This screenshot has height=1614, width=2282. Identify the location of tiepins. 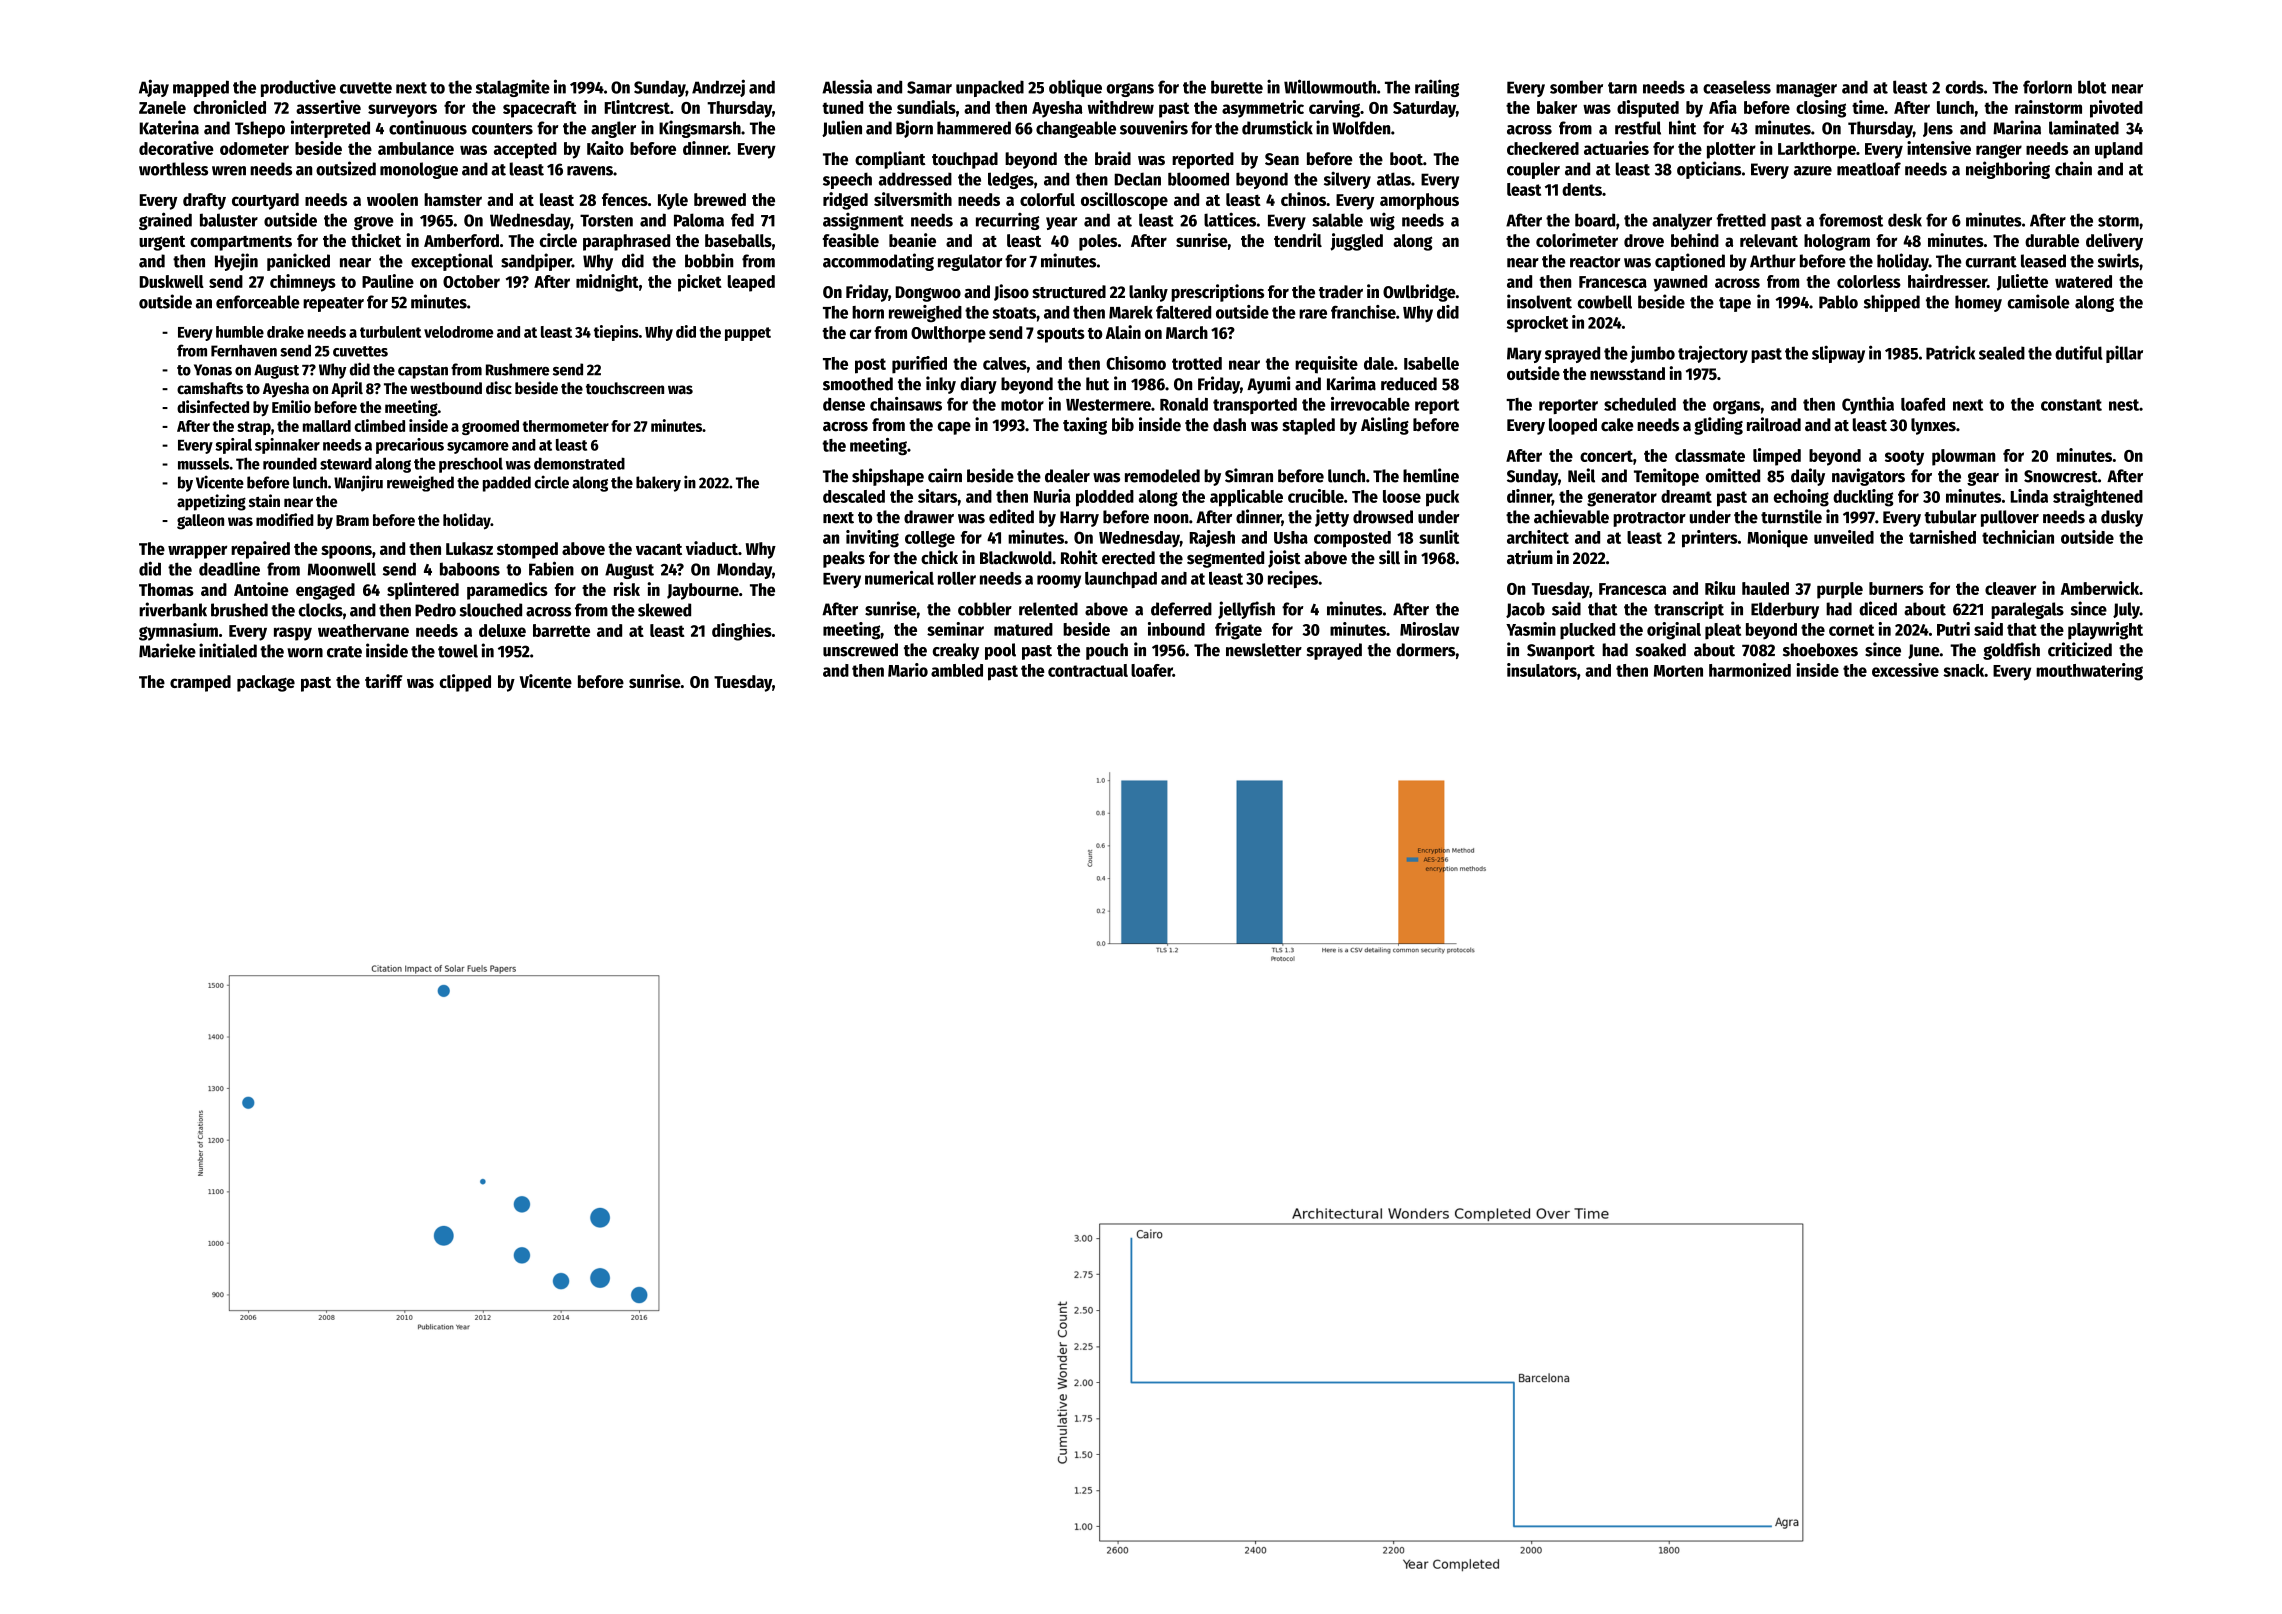
(616, 333).
